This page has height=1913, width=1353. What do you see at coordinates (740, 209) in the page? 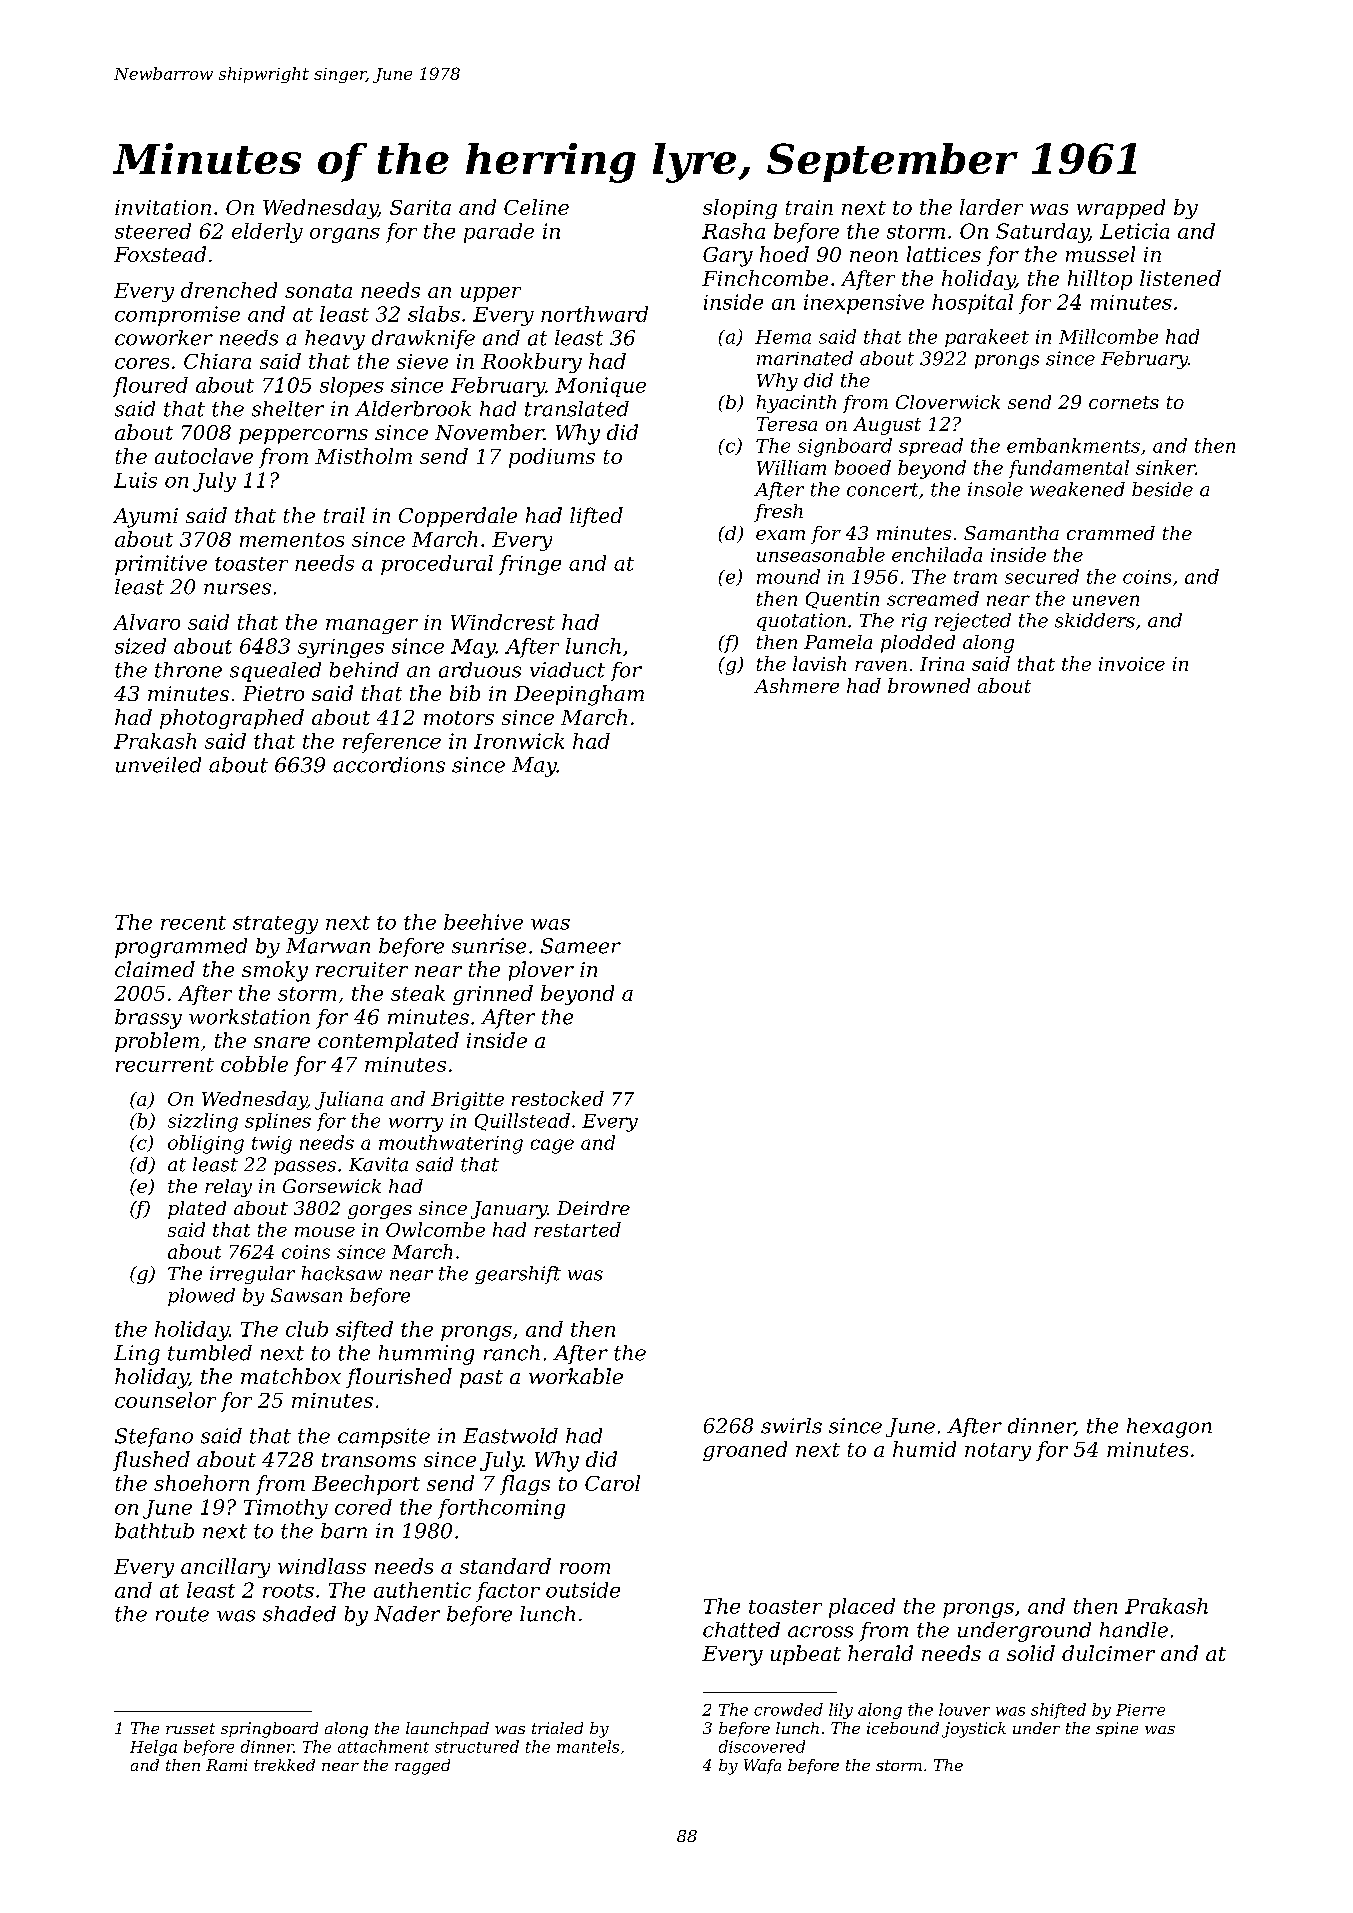
I see `sloping` at bounding box center [740, 209].
